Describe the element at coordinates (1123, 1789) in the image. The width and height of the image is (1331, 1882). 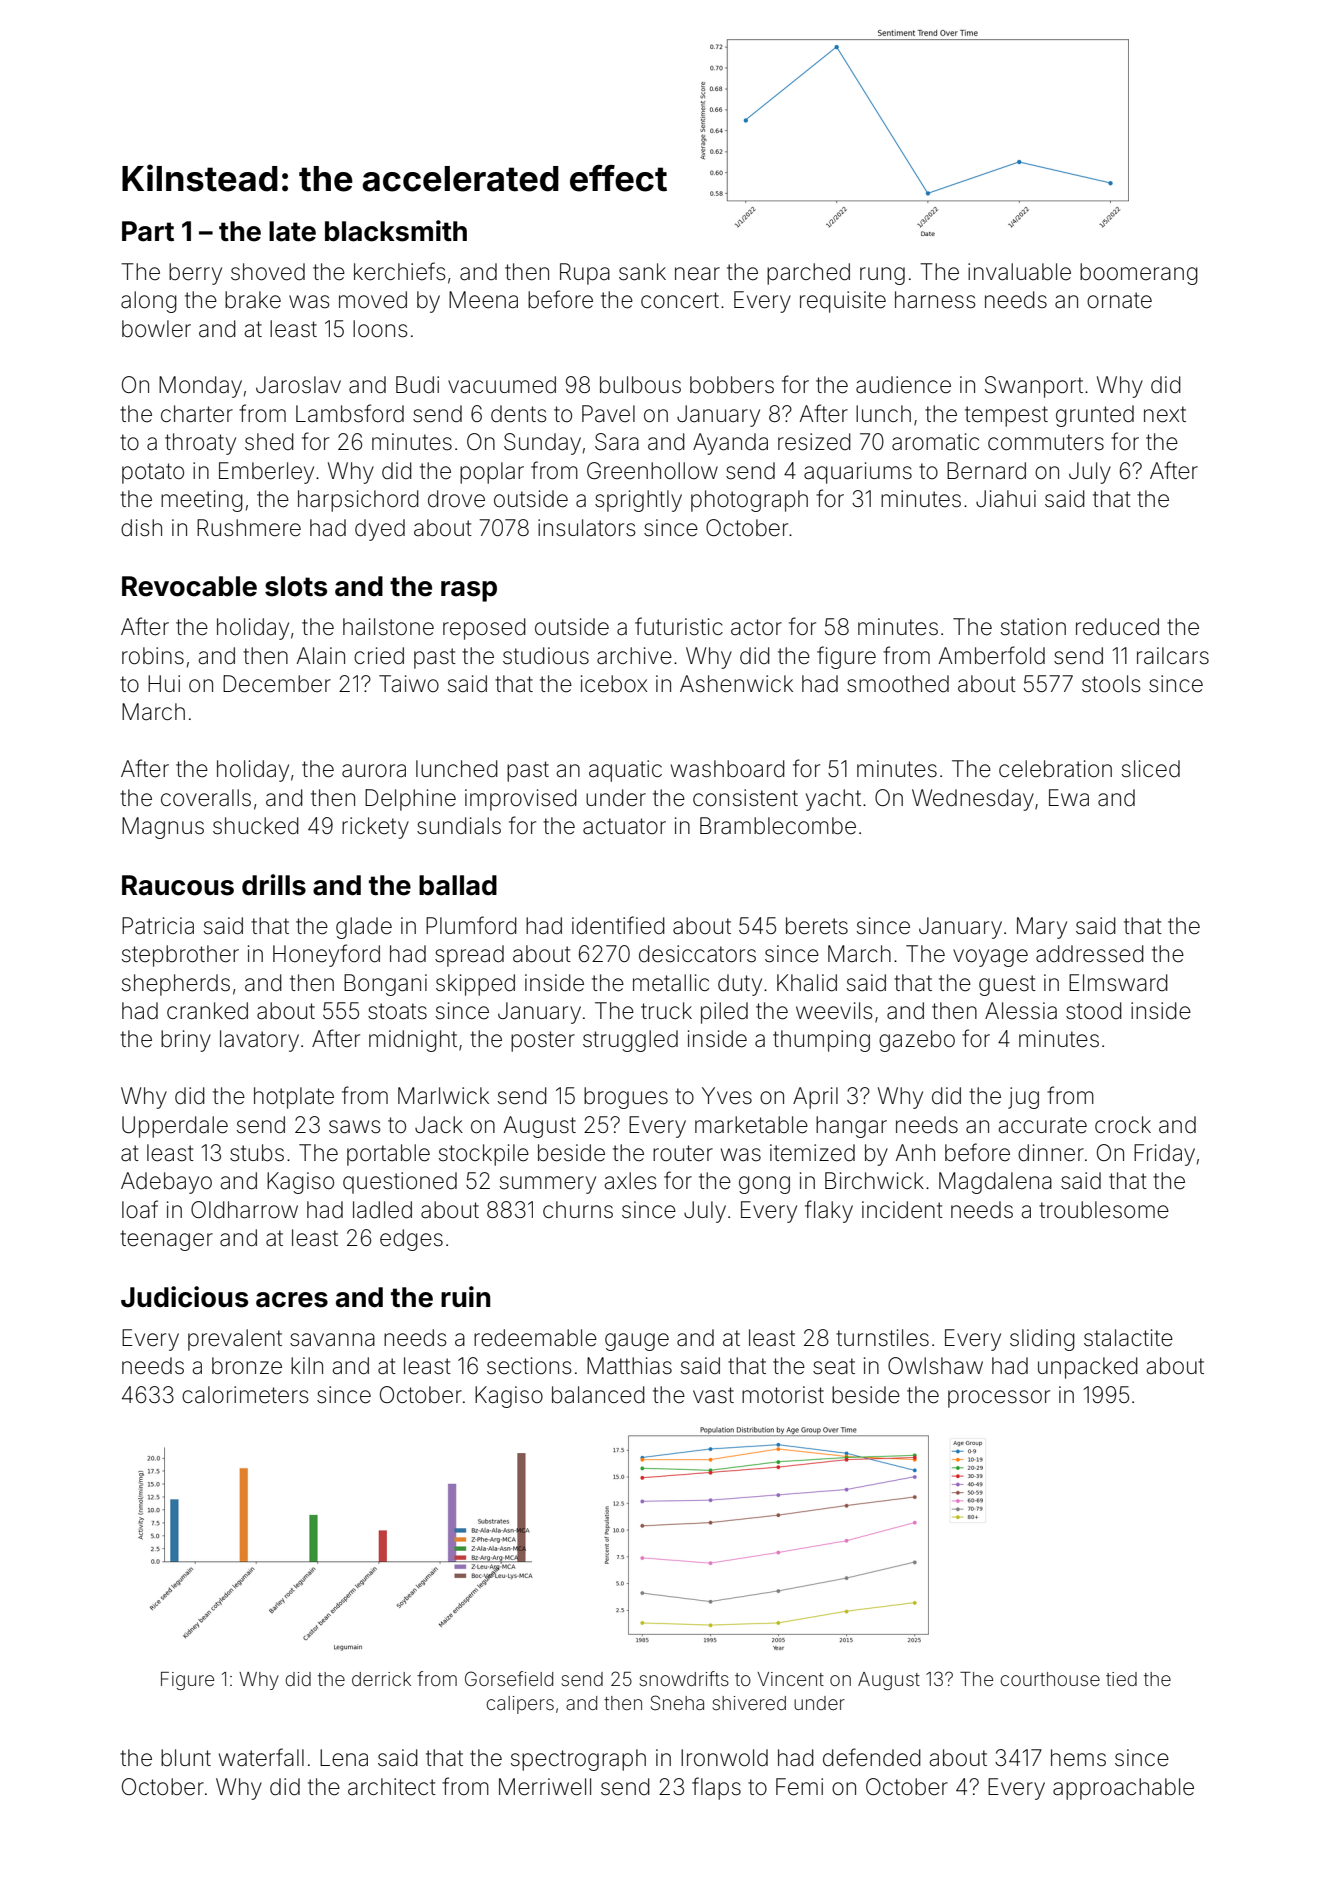
I see `approachable` at that location.
